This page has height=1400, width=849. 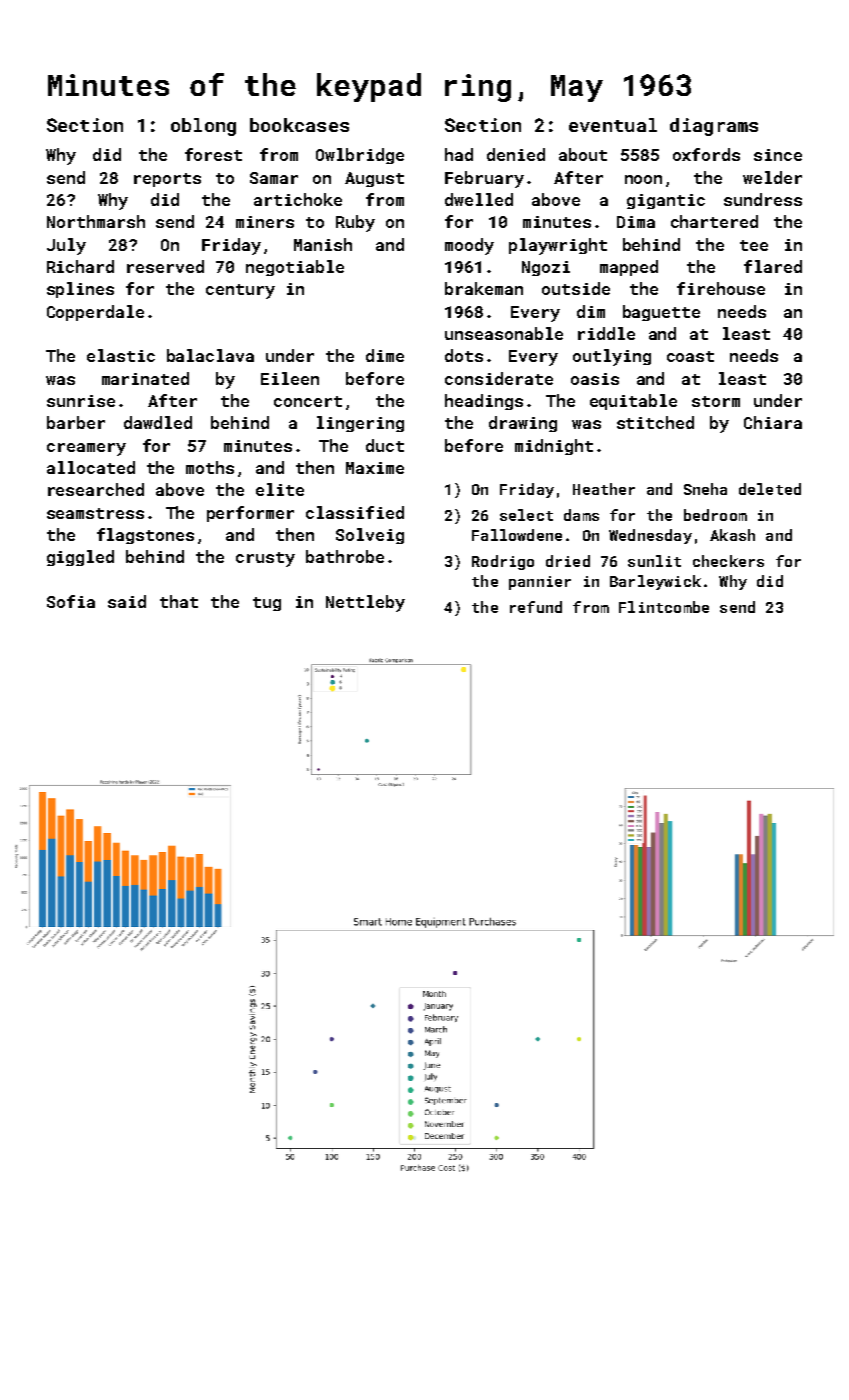 I want to click on select, so click(x=526, y=515).
